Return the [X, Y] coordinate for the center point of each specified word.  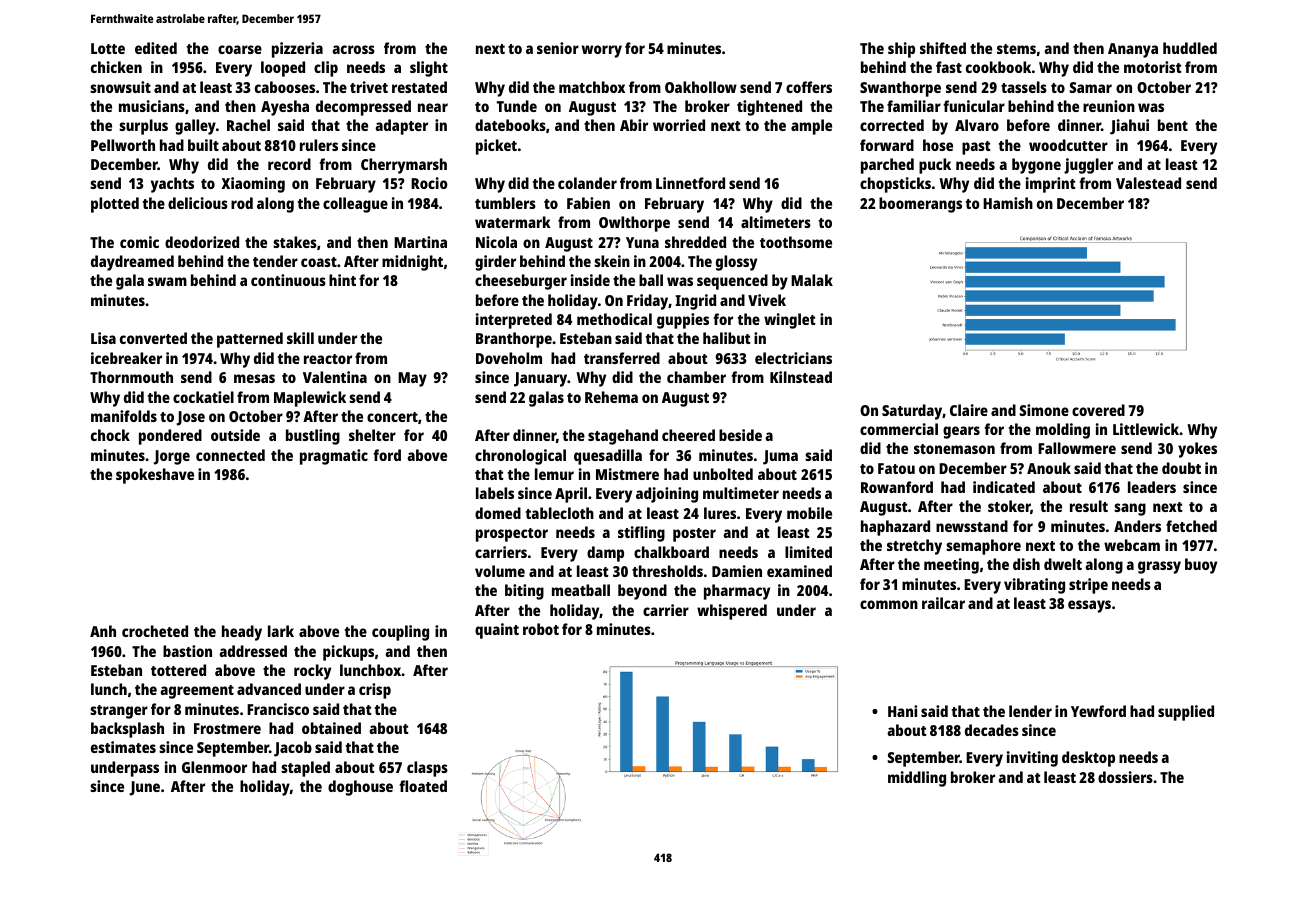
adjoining [667, 495]
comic [139, 242]
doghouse [360, 788]
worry [602, 51]
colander [587, 183]
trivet [369, 87]
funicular [974, 106]
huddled [1190, 48]
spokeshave [155, 476]
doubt [1181, 468]
